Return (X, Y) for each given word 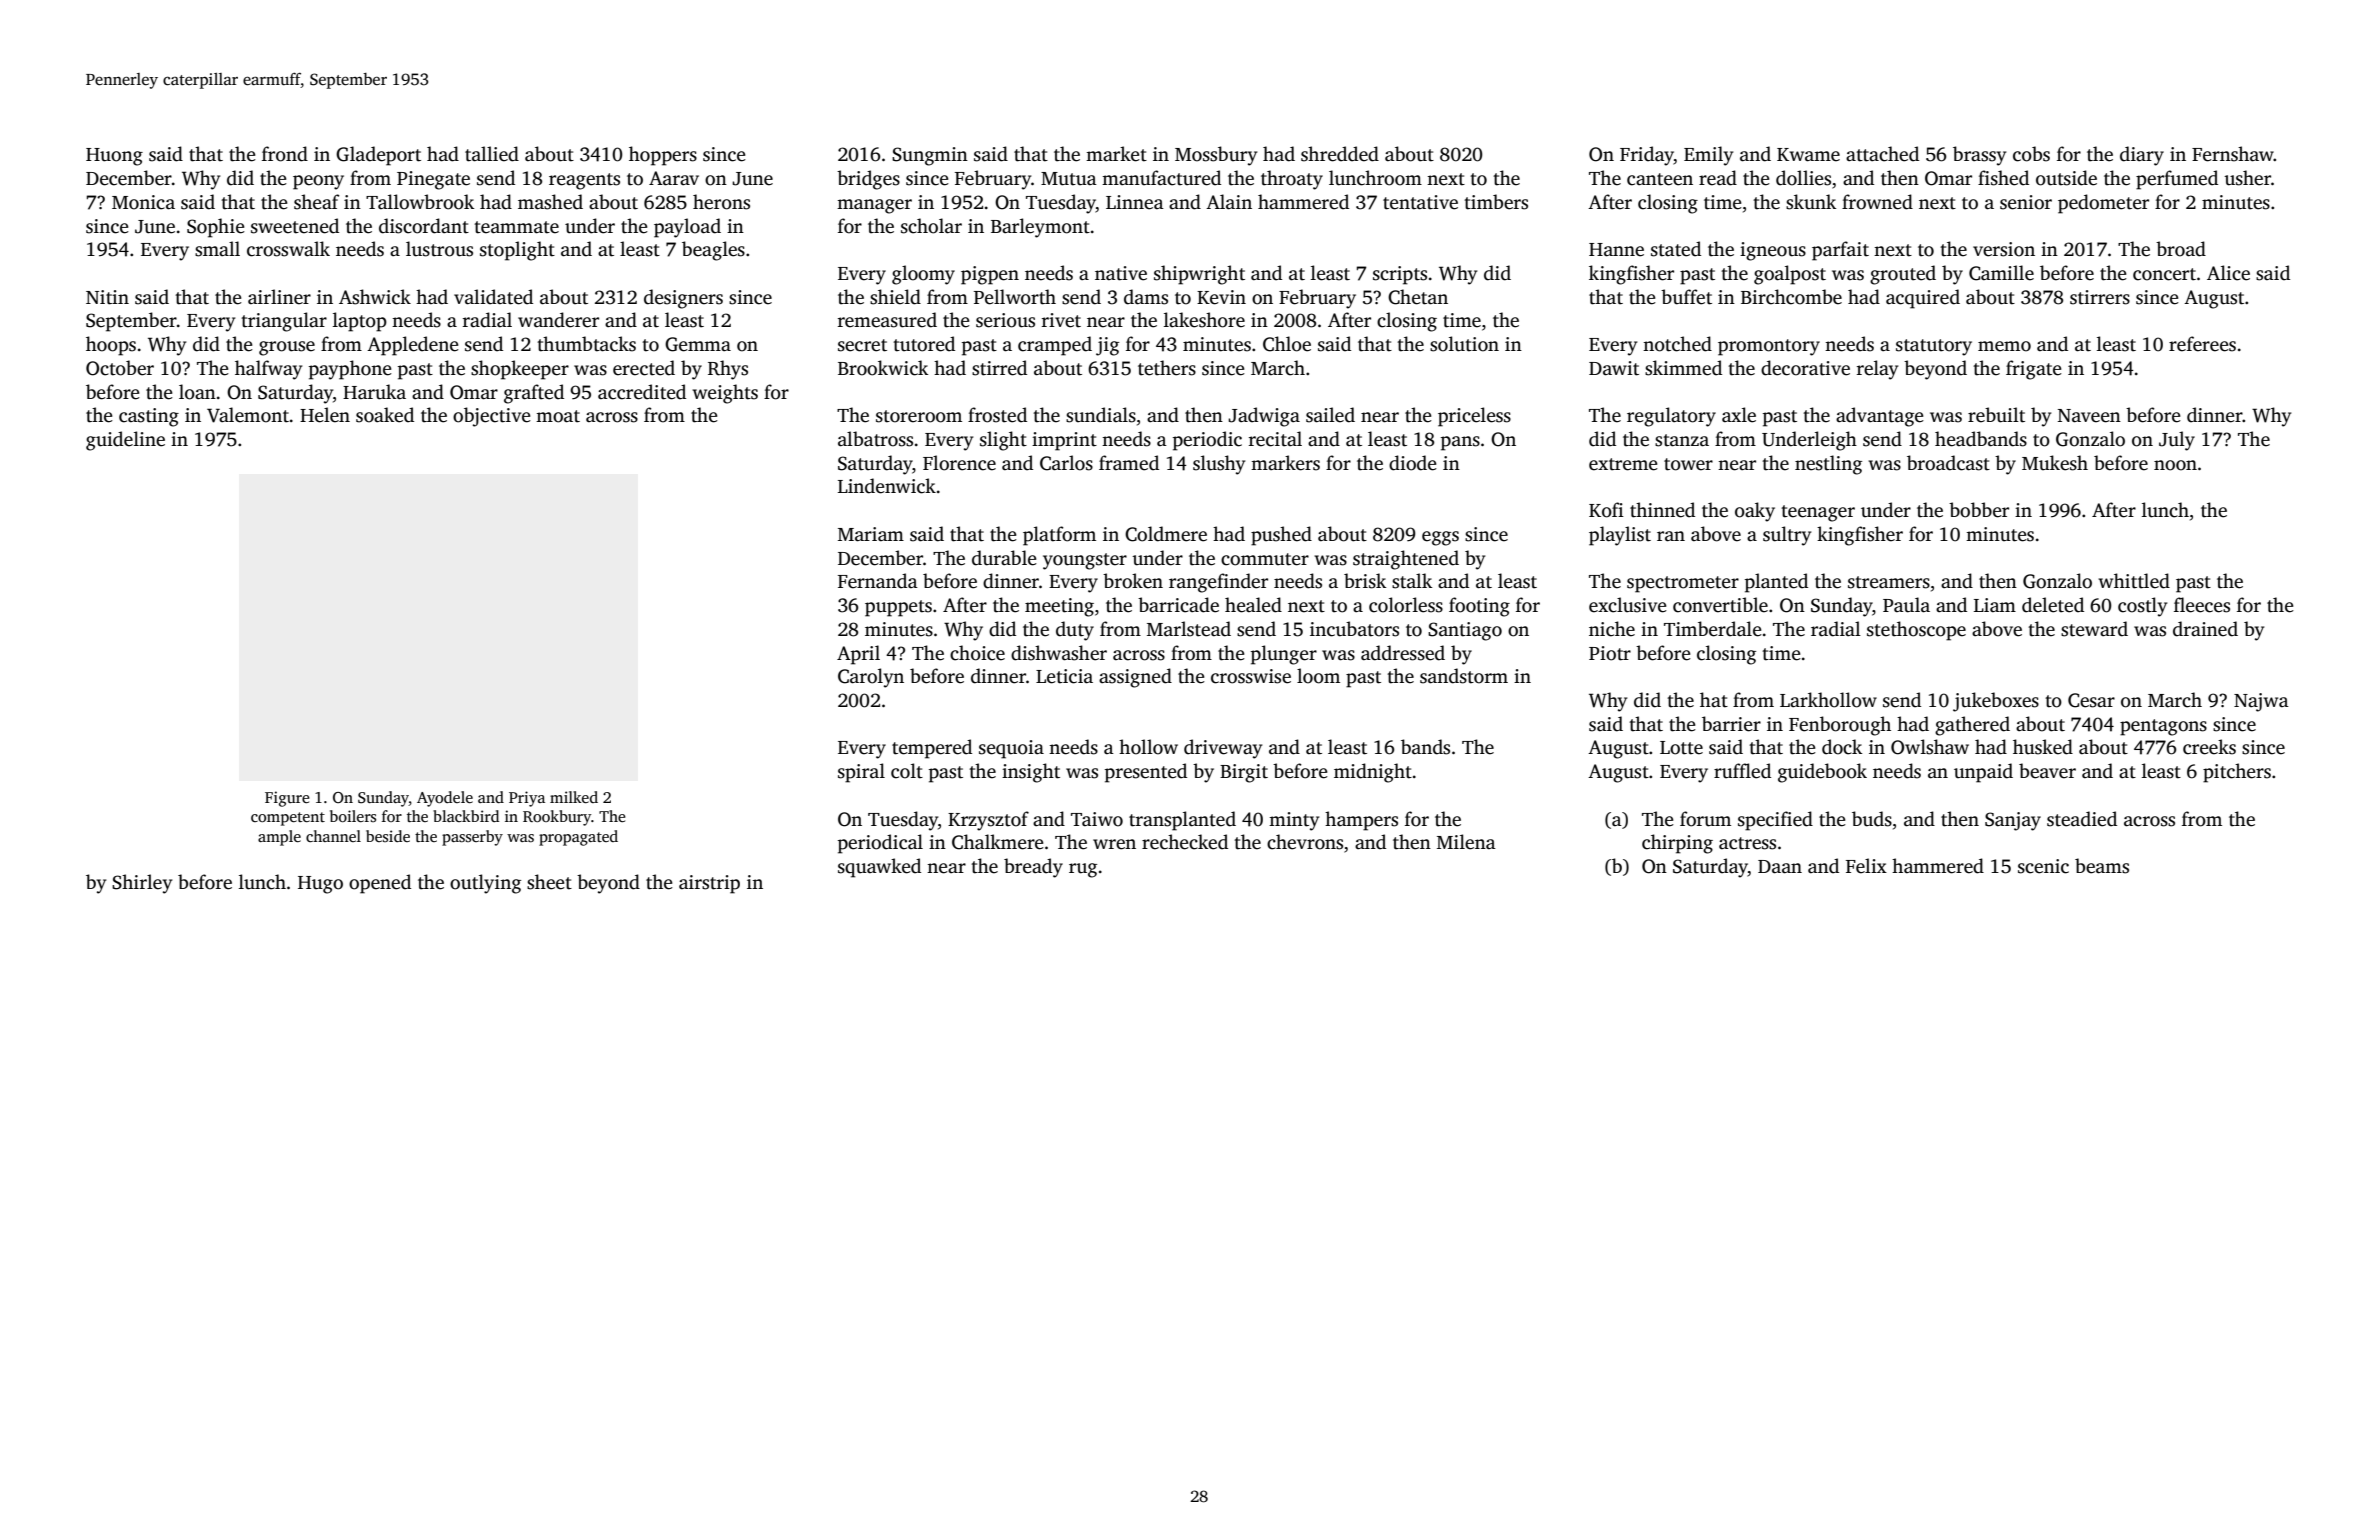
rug (1083, 870)
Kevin (1221, 297)
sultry (1787, 536)
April (858, 655)
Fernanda (878, 581)
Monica (143, 202)
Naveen (2089, 416)
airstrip (709, 884)
